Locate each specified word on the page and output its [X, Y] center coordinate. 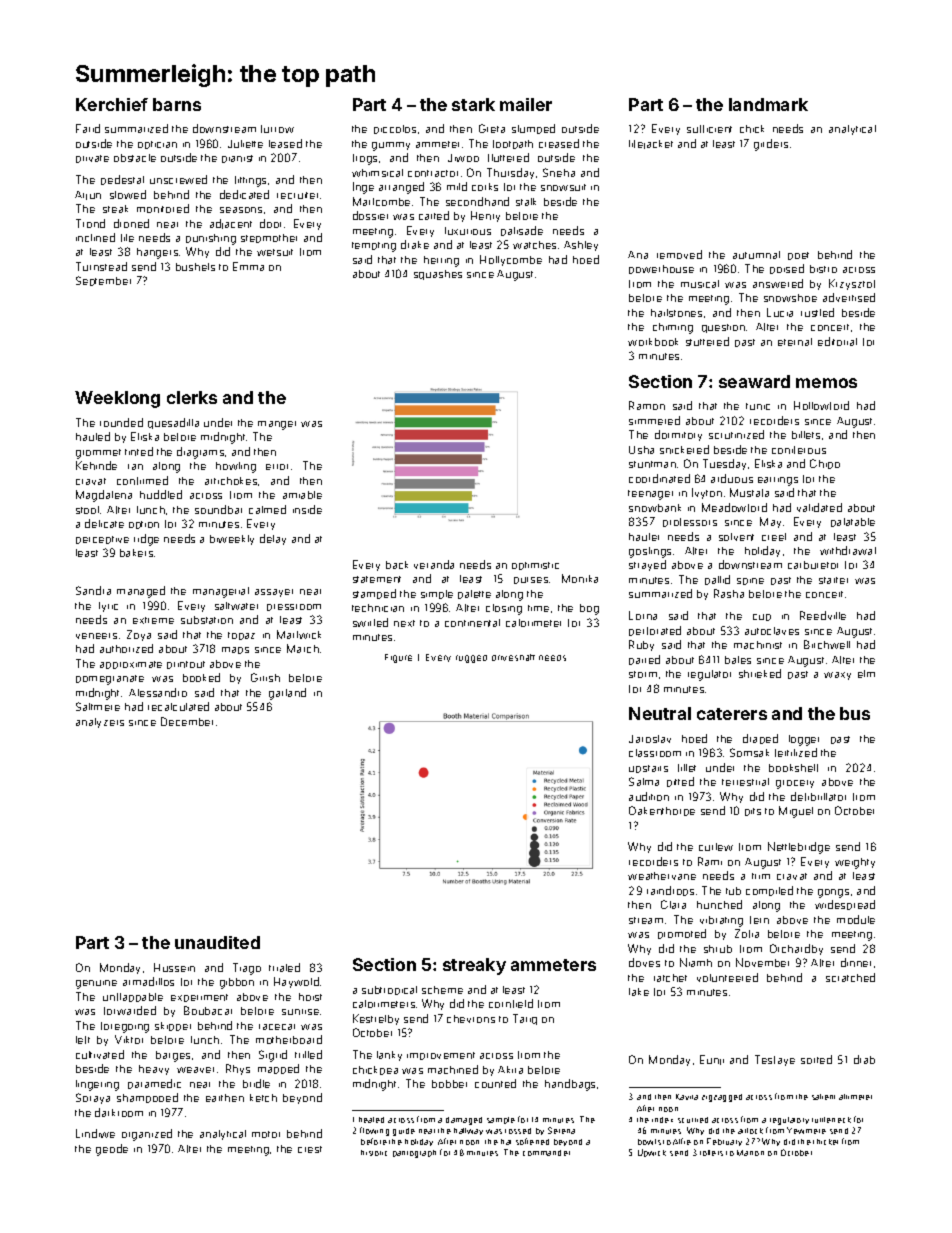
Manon [750, 1153]
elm [866, 674]
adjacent [231, 224]
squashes [438, 275]
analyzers [100, 723]
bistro [823, 269]
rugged [471, 659]
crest [310, 1149]
